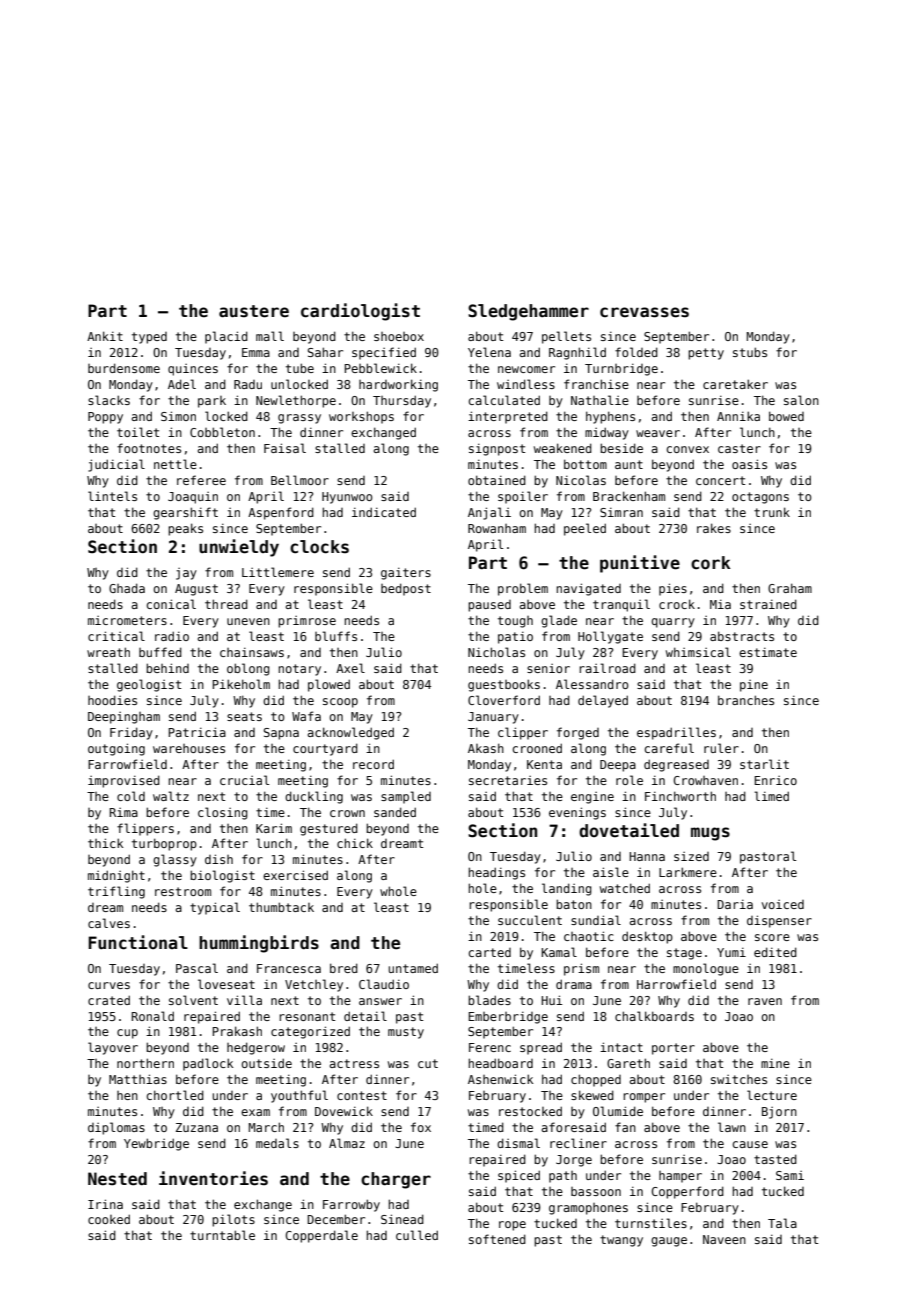 The image size is (908, 1316). What do you see at coordinates (544, 764) in the screenshot?
I see `Kenta` at bounding box center [544, 764].
